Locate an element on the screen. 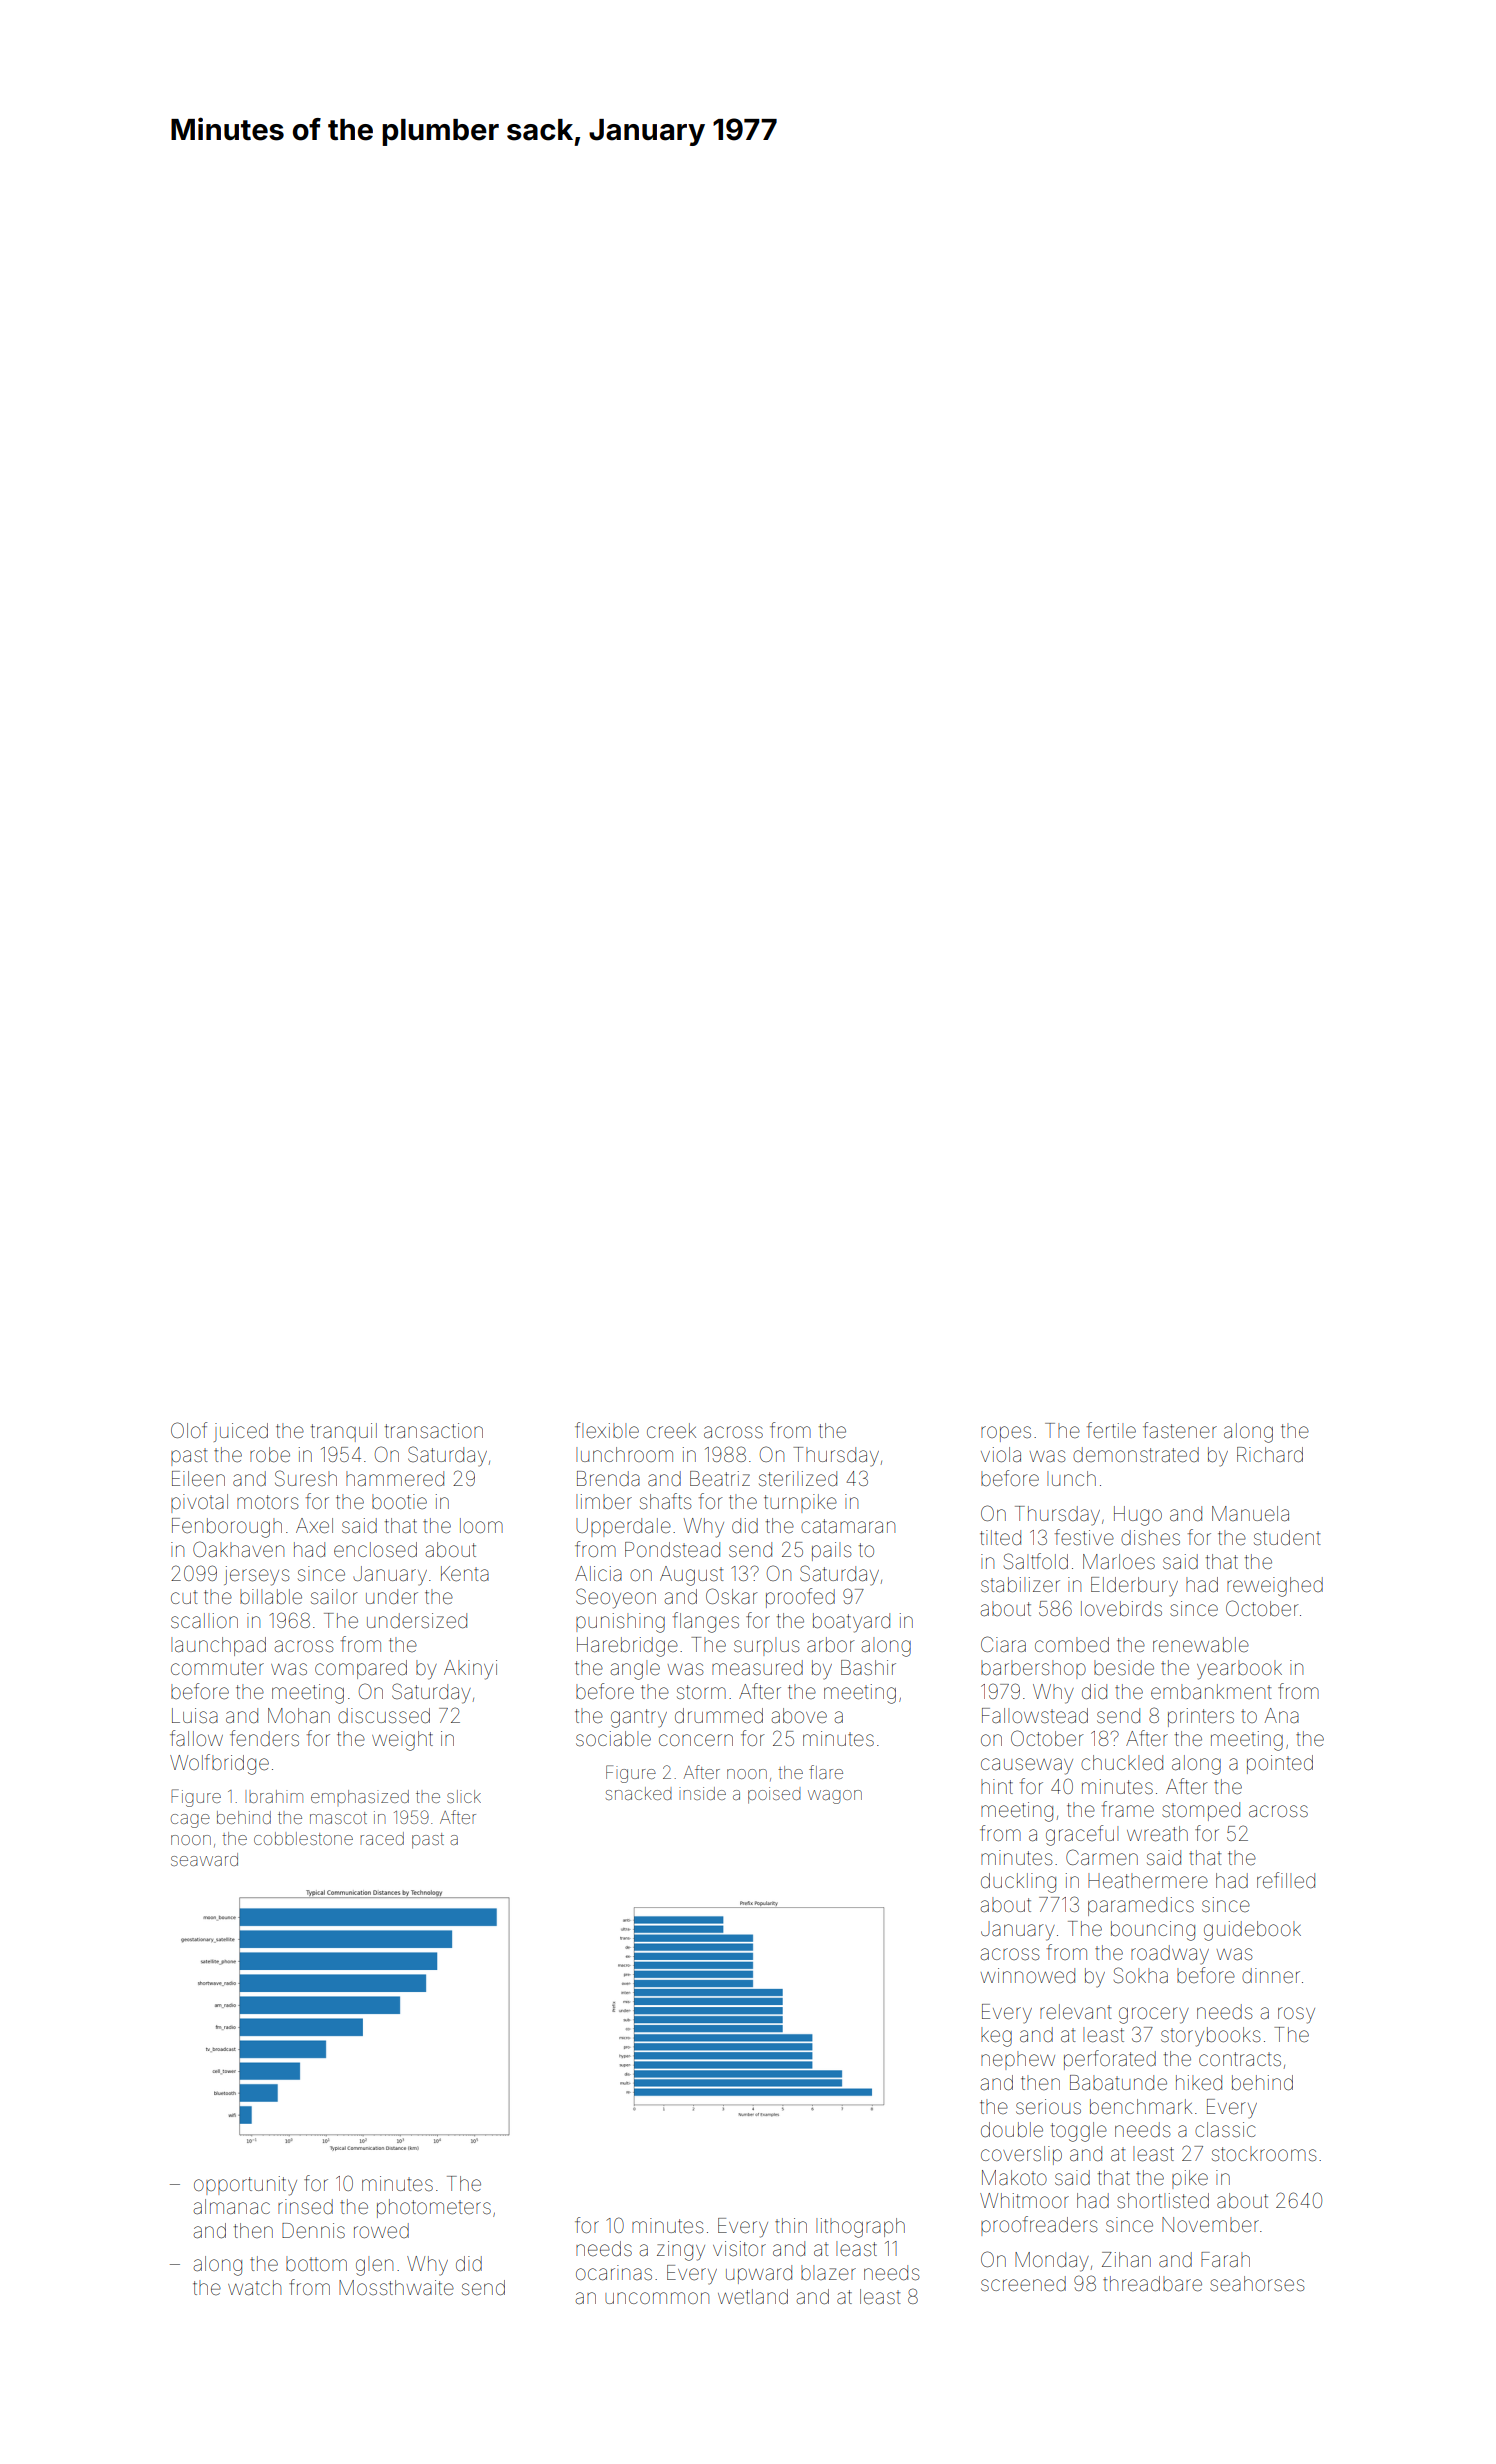  proofed is located at coordinates (800, 1598).
